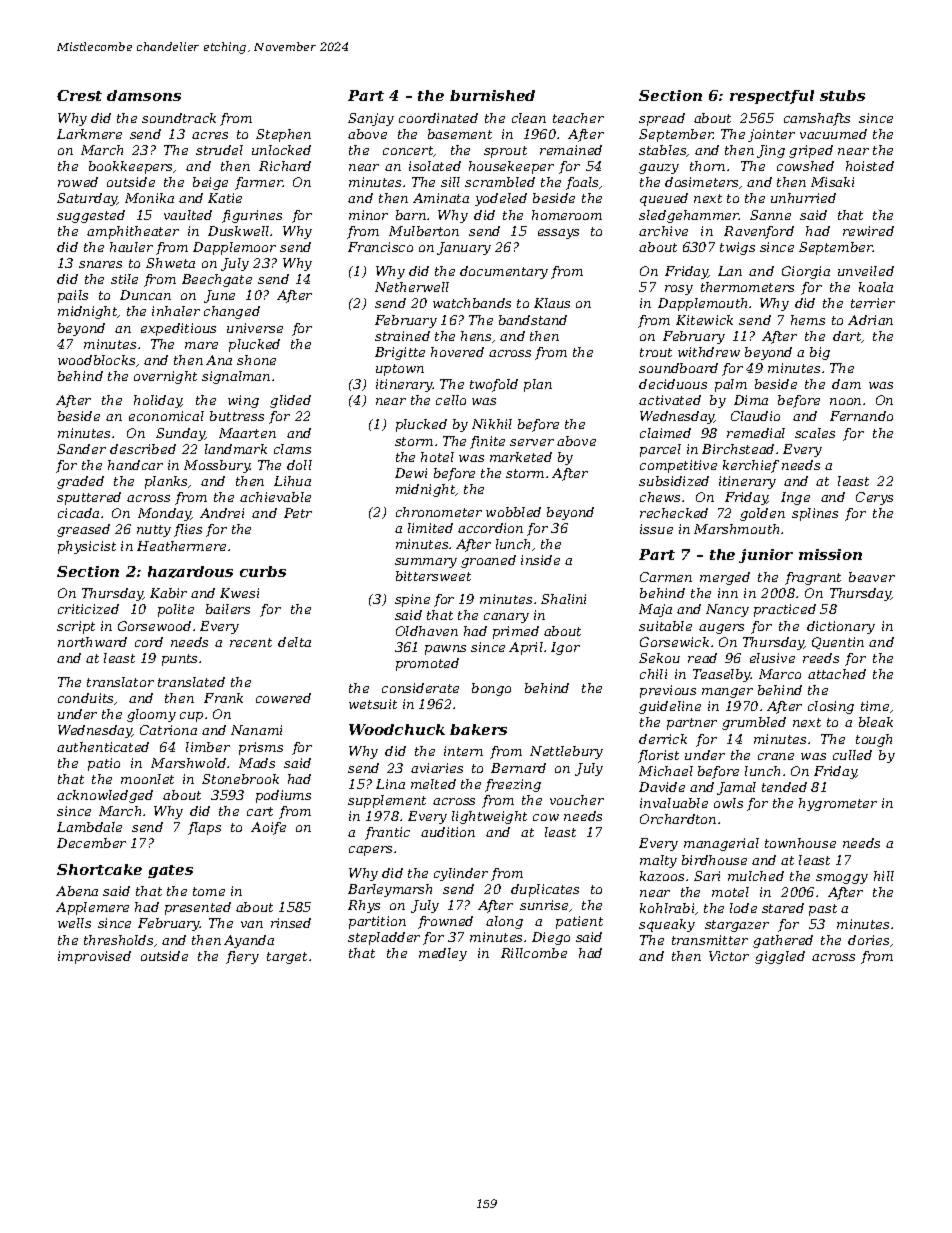 The image size is (952, 1233). Describe the element at coordinates (412, 600) in the page. I see `spine` at that location.
